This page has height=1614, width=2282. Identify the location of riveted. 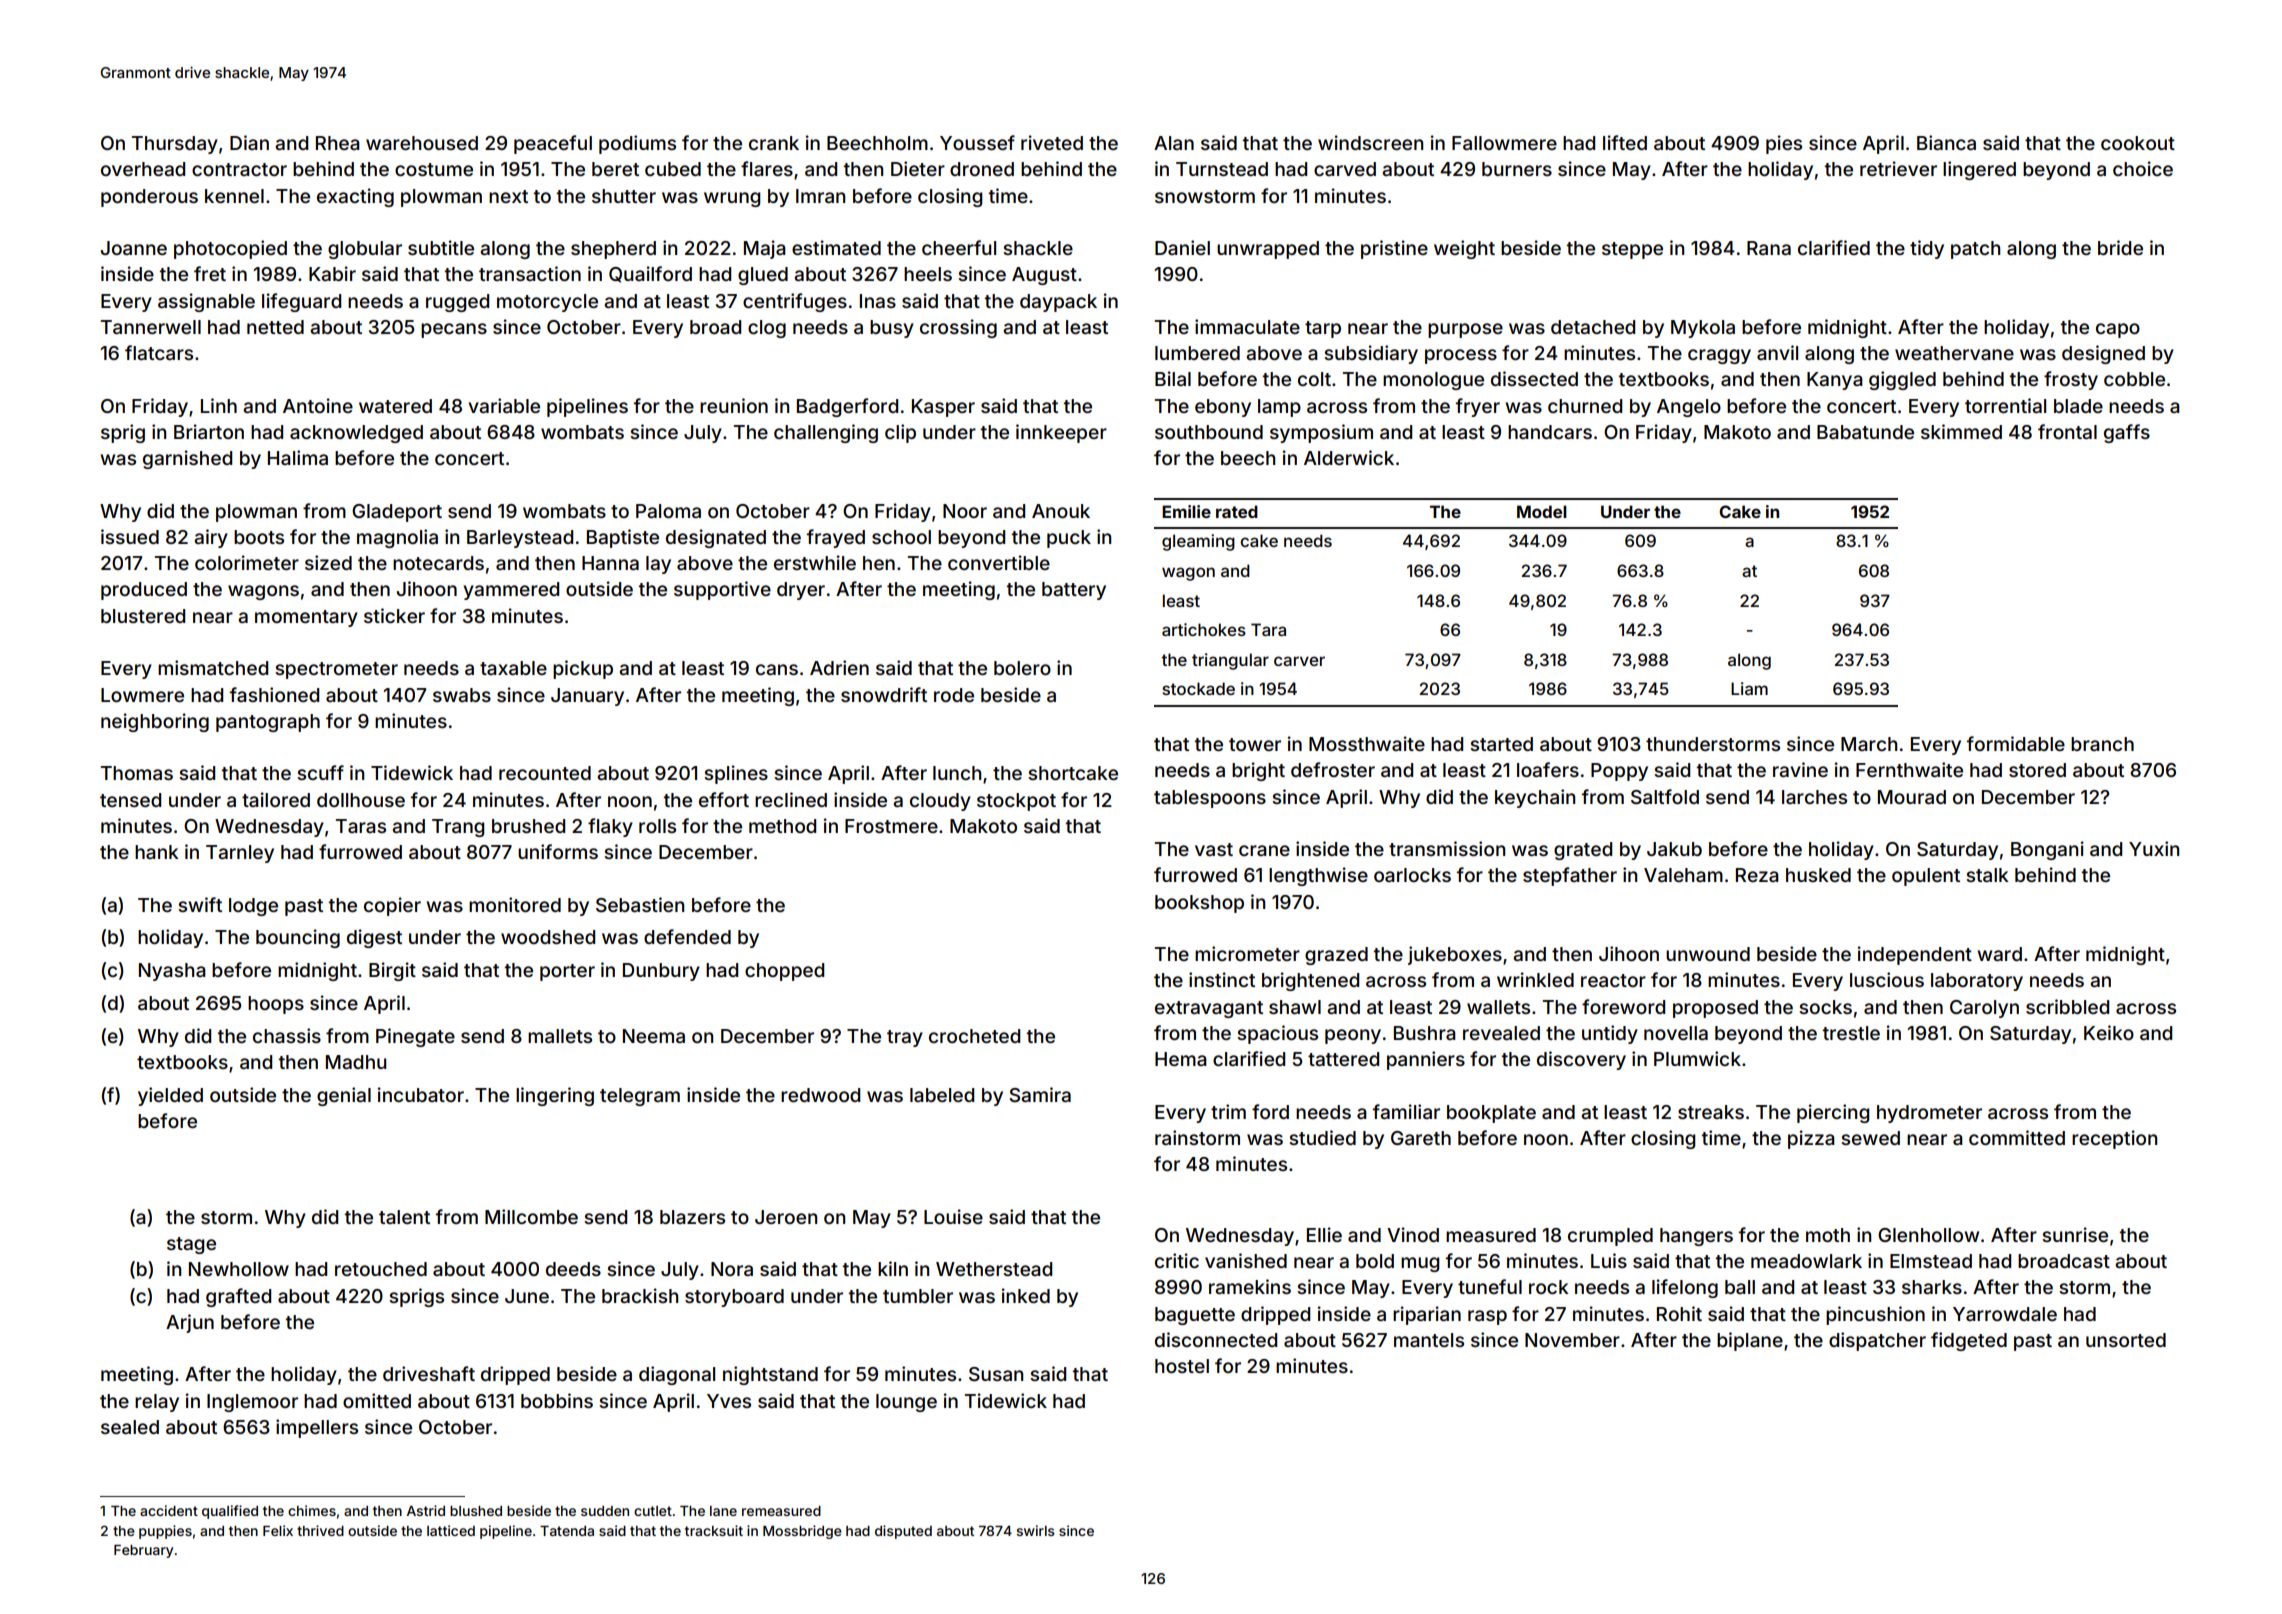
(1052, 142).
